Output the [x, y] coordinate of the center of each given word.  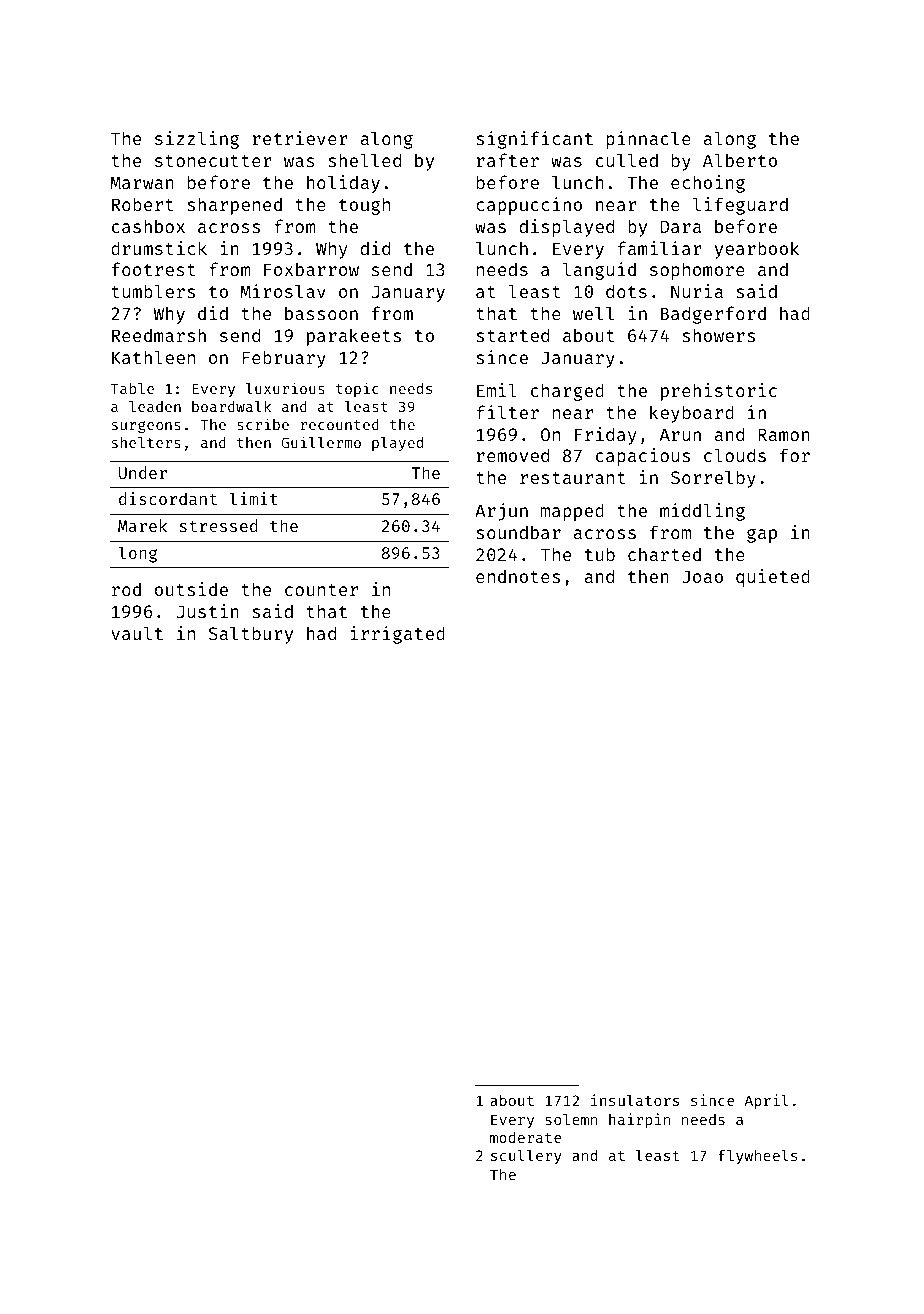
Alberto [740, 160]
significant [534, 140]
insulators [635, 1100]
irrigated [397, 635]
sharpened [234, 206]
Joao [702, 576]
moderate [525, 1137]
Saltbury [251, 635]
